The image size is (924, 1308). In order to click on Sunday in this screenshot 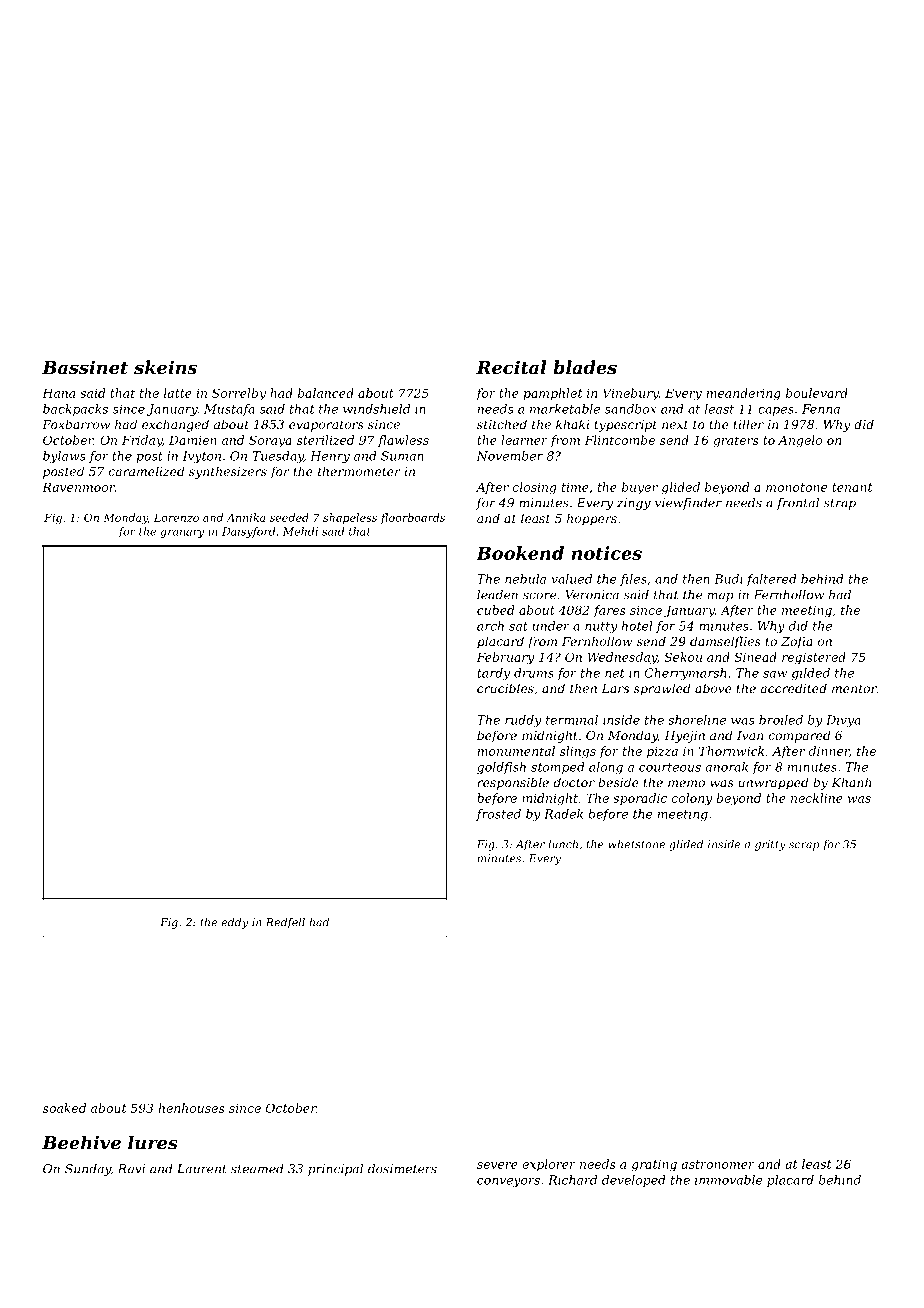, I will do `click(88, 1170)`.
